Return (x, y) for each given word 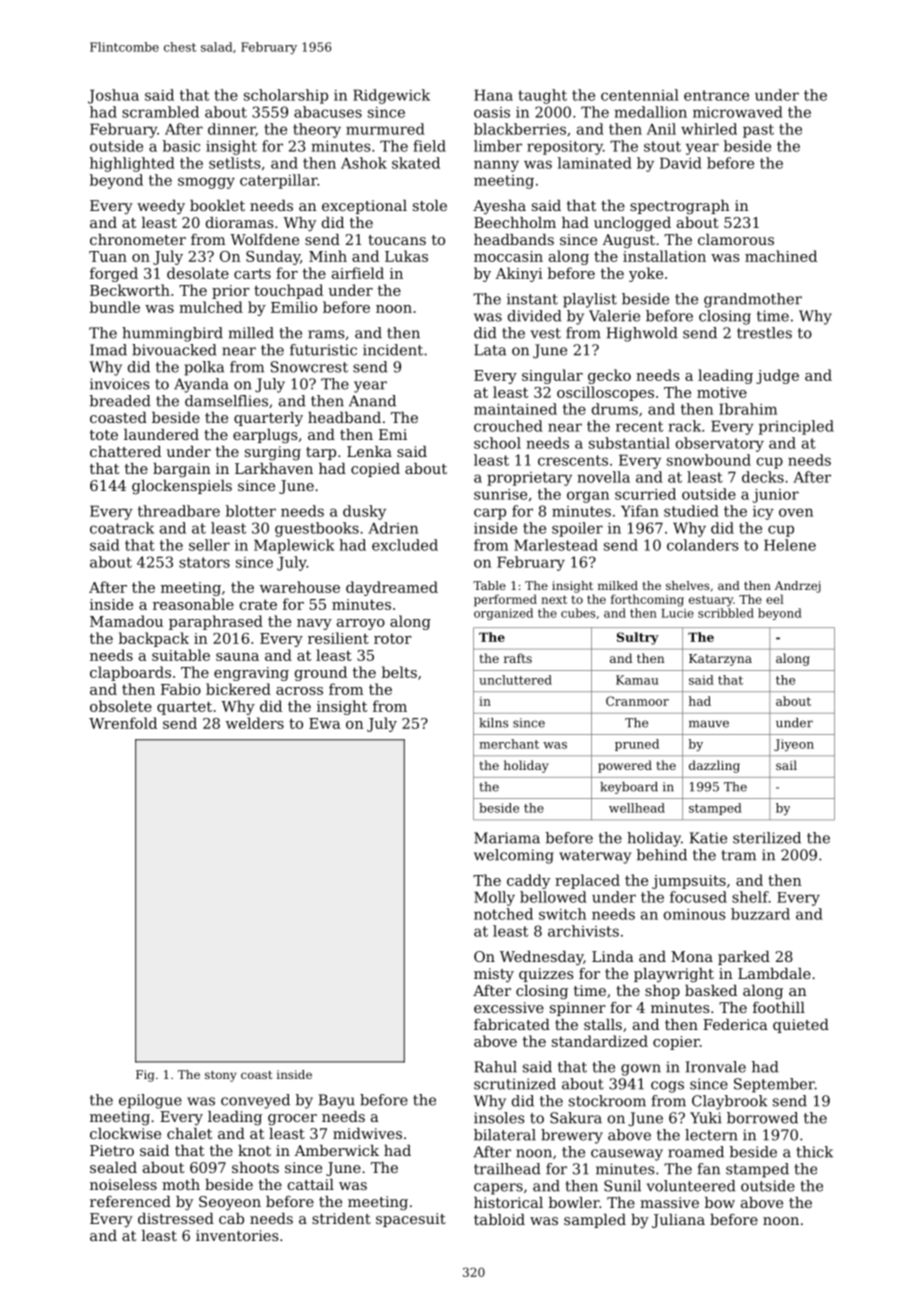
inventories (237, 1235)
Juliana (678, 1221)
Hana (493, 95)
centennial (640, 95)
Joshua (113, 96)
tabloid (499, 1219)
